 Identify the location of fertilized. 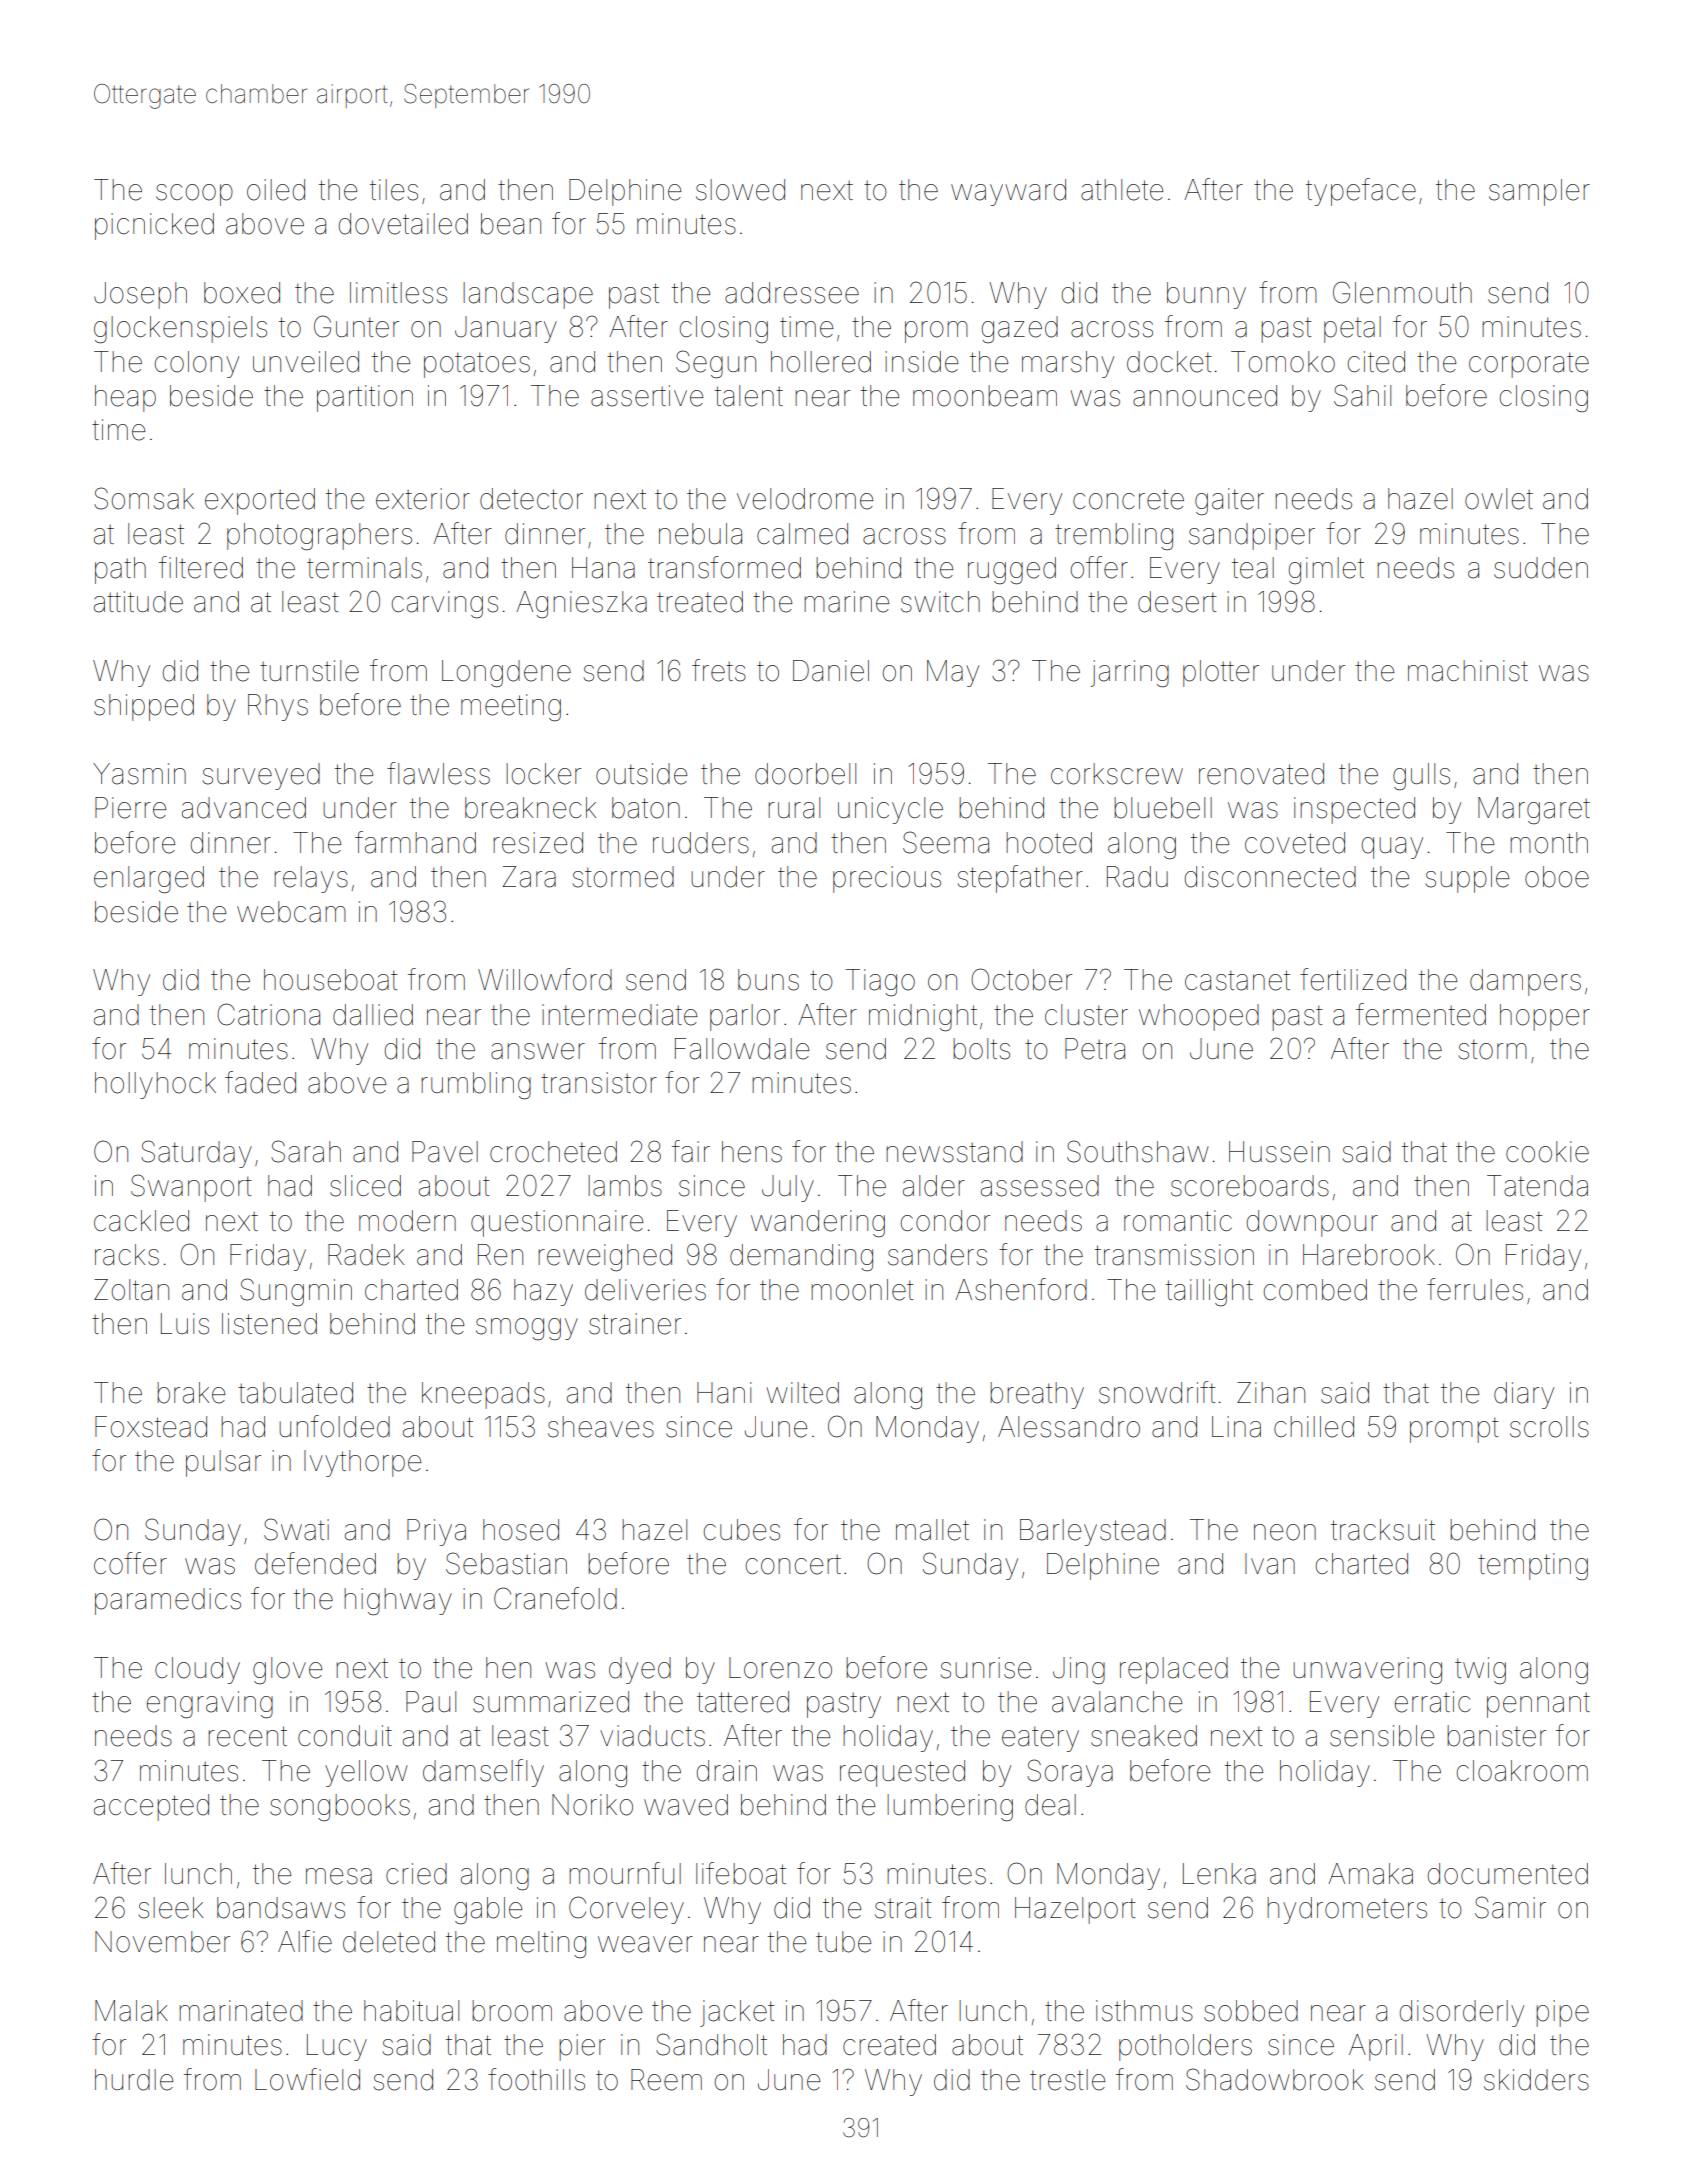
(1353, 979).
